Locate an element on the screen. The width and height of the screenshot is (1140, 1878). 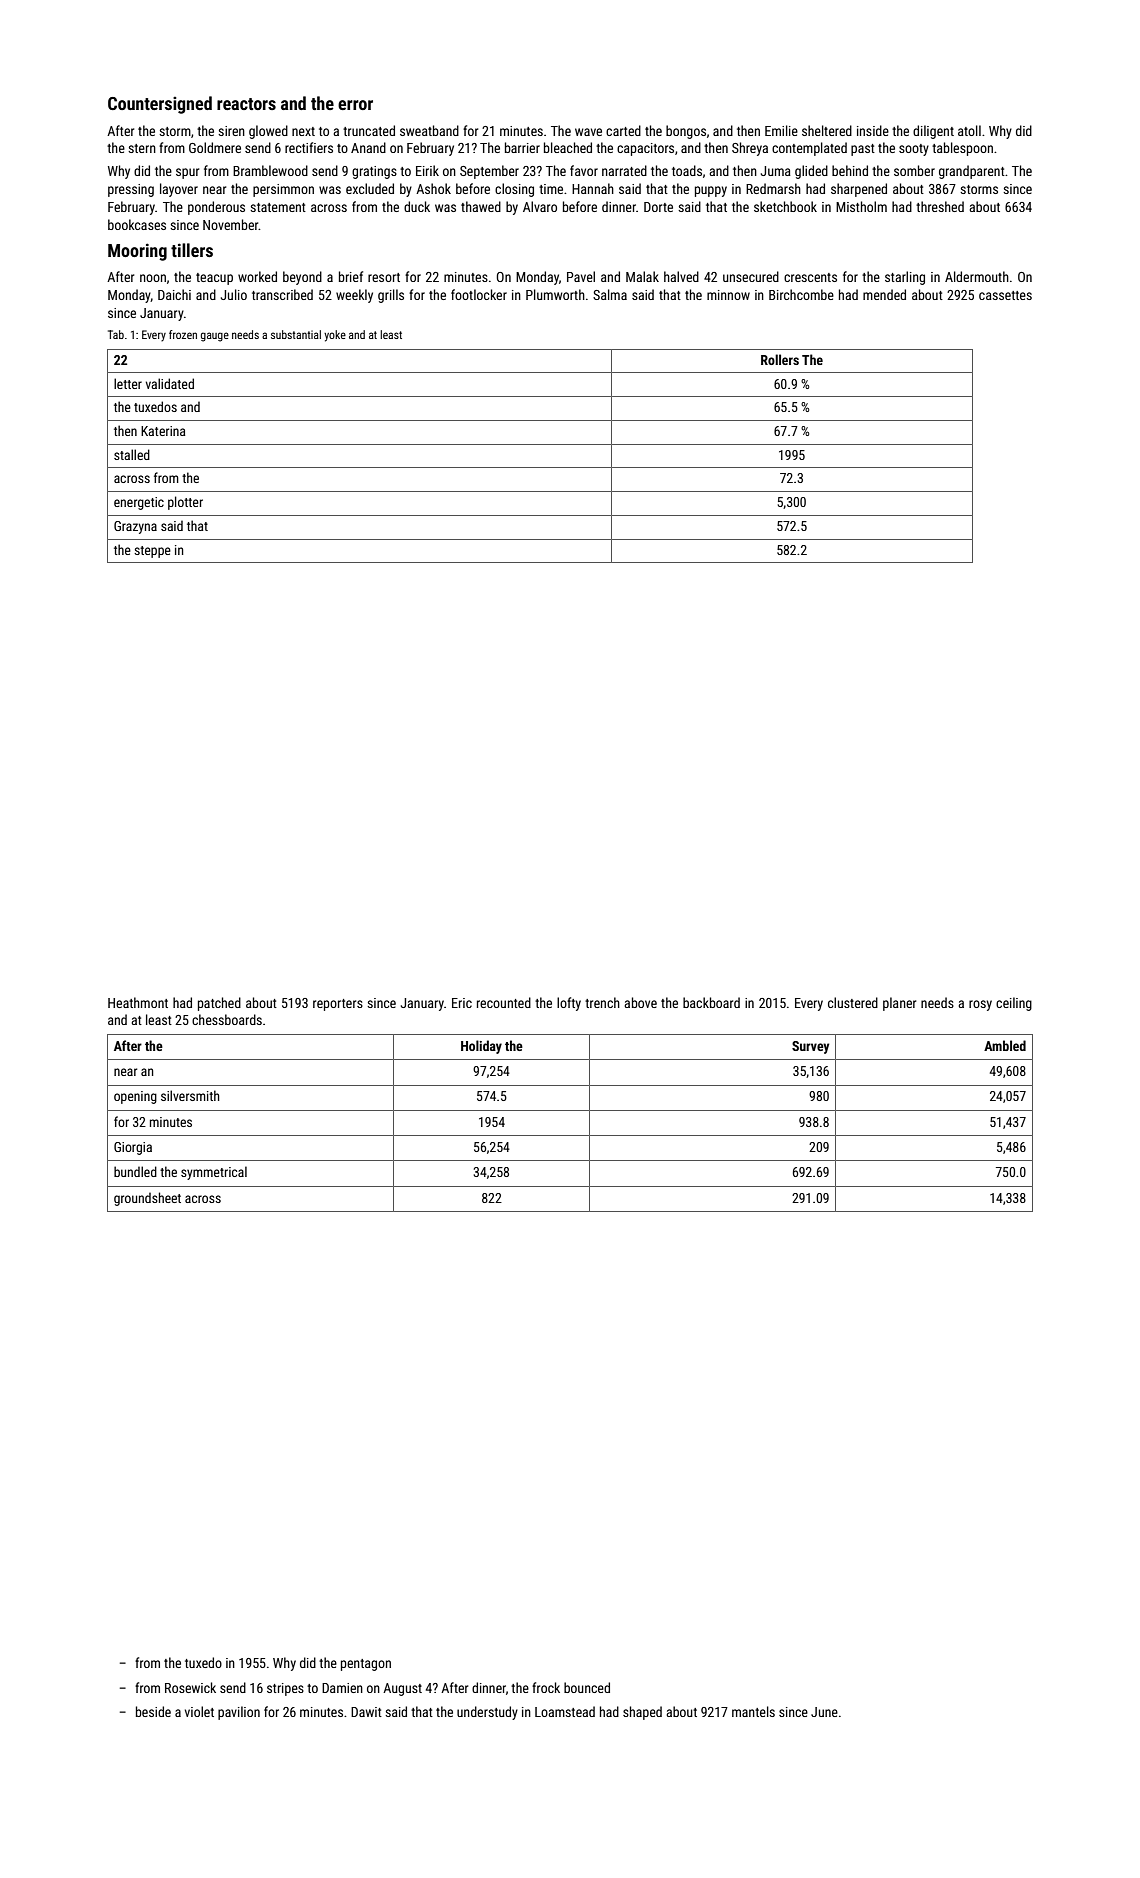
clustered is located at coordinates (853, 1002).
